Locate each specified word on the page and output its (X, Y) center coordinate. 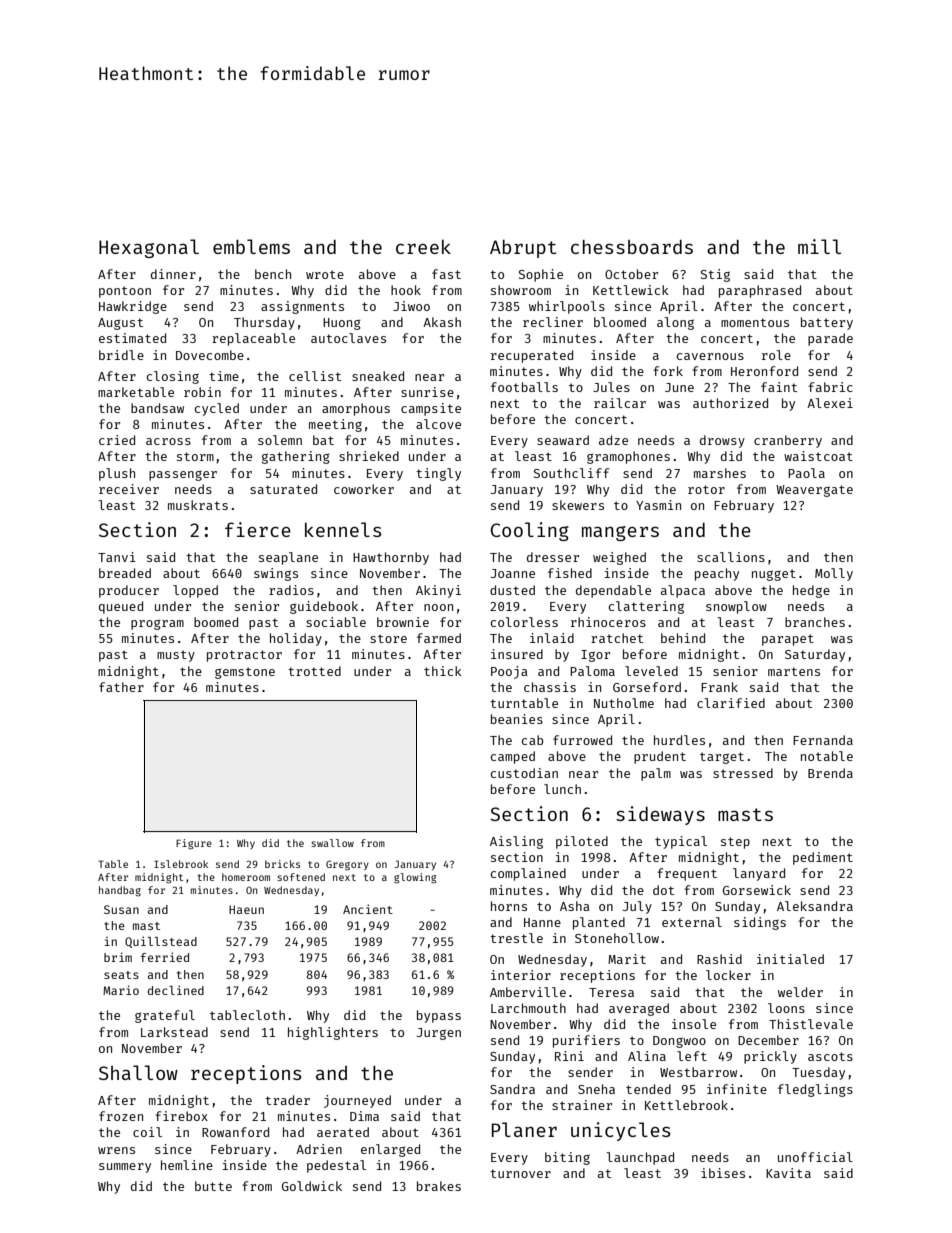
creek (423, 246)
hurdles (679, 740)
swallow (332, 843)
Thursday (264, 323)
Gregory (347, 865)
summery (125, 1168)
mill (819, 246)
